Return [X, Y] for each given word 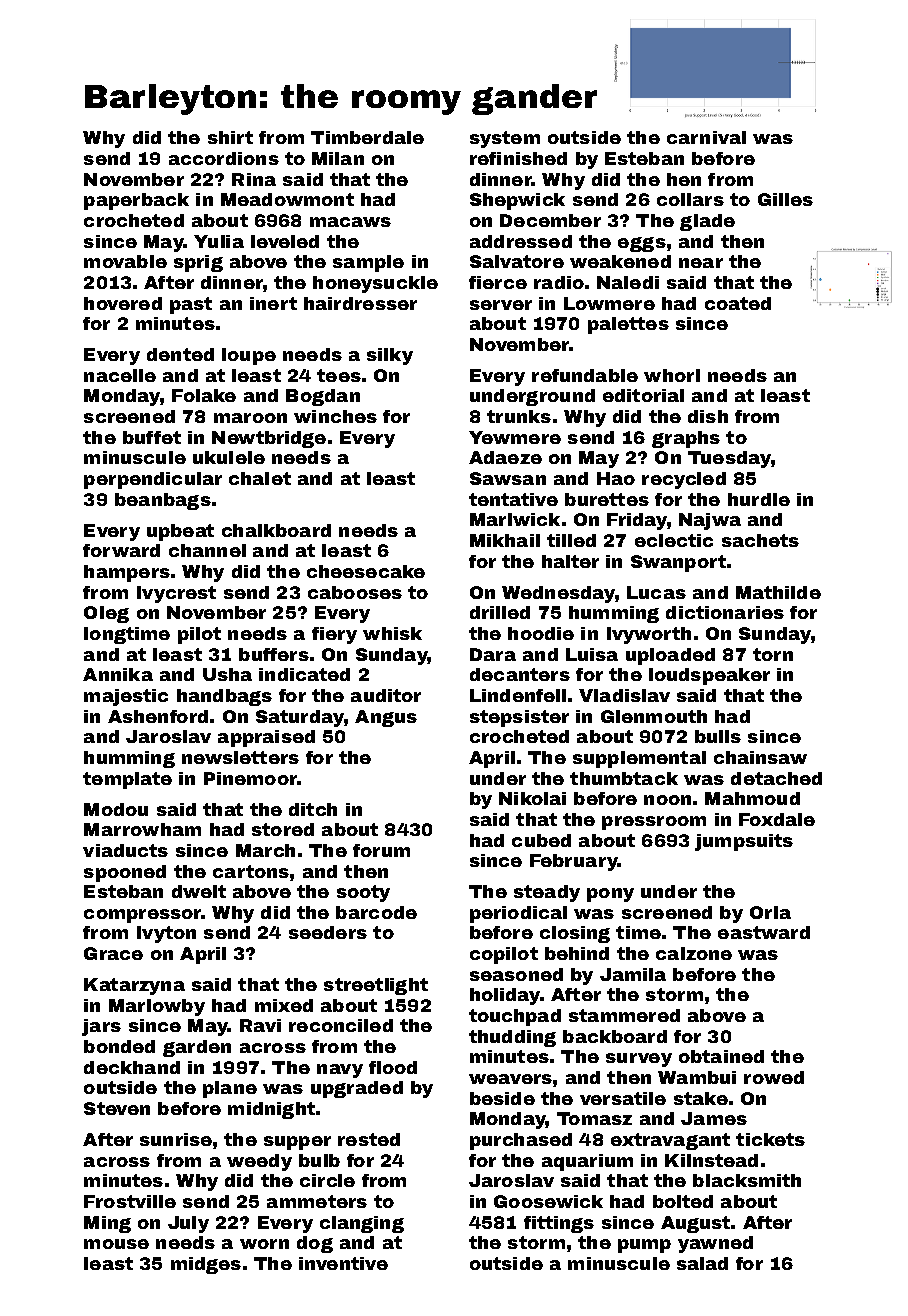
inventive [343, 1263]
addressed [521, 241]
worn [264, 1244]
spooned [125, 873]
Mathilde [778, 592]
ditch [313, 809]
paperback [136, 201]
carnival [706, 137]
